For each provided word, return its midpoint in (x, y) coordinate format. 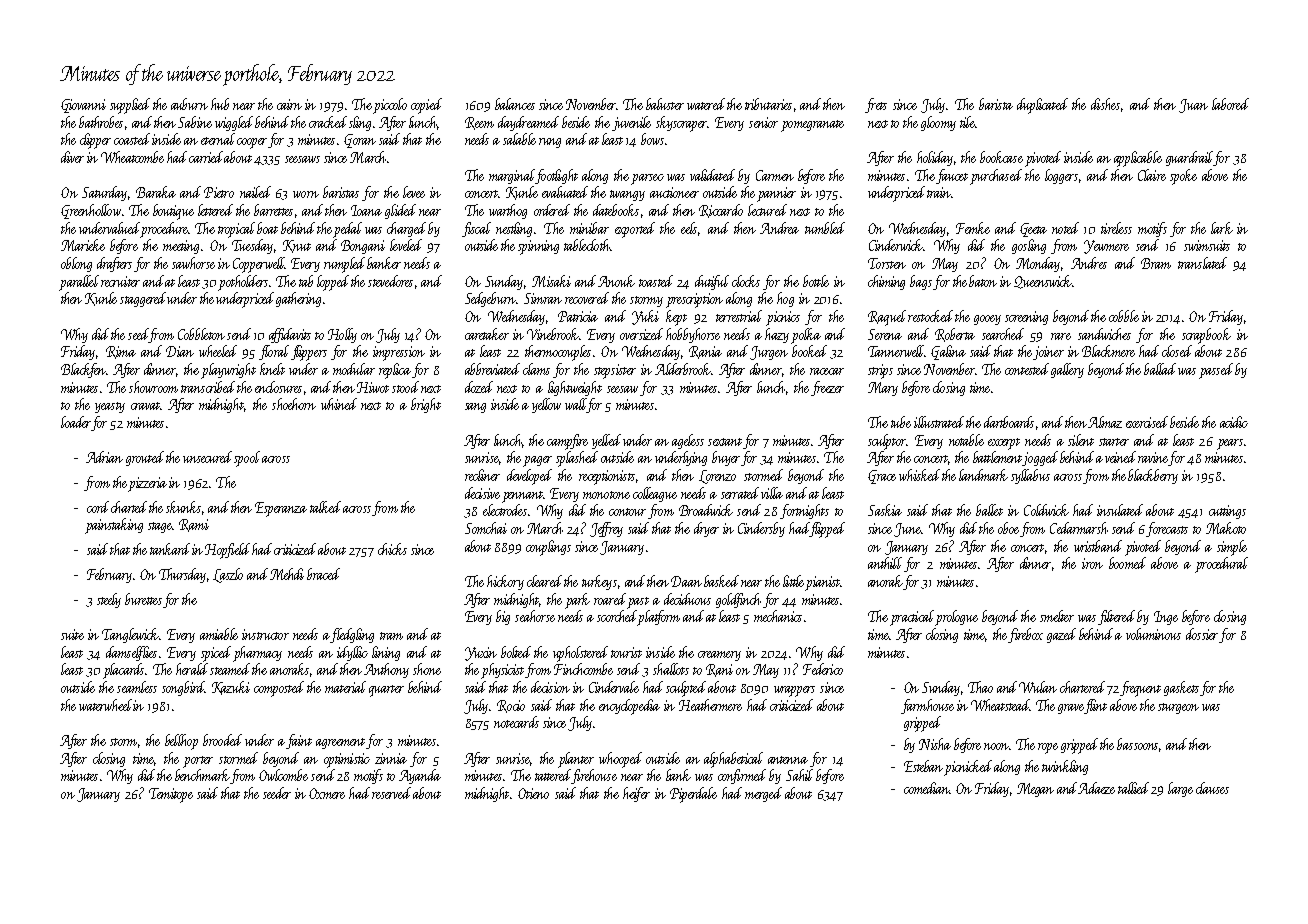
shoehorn (294, 404)
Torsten (887, 263)
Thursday (182, 575)
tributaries (768, 104)
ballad (1160, 369)
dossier (1202, 634)
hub (220, 104)
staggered (144, 299)
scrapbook (1206, 336)
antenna (788, 760)
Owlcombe (283, 775)
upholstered (580, 654)
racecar (827, 371)
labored (1230, 104)
